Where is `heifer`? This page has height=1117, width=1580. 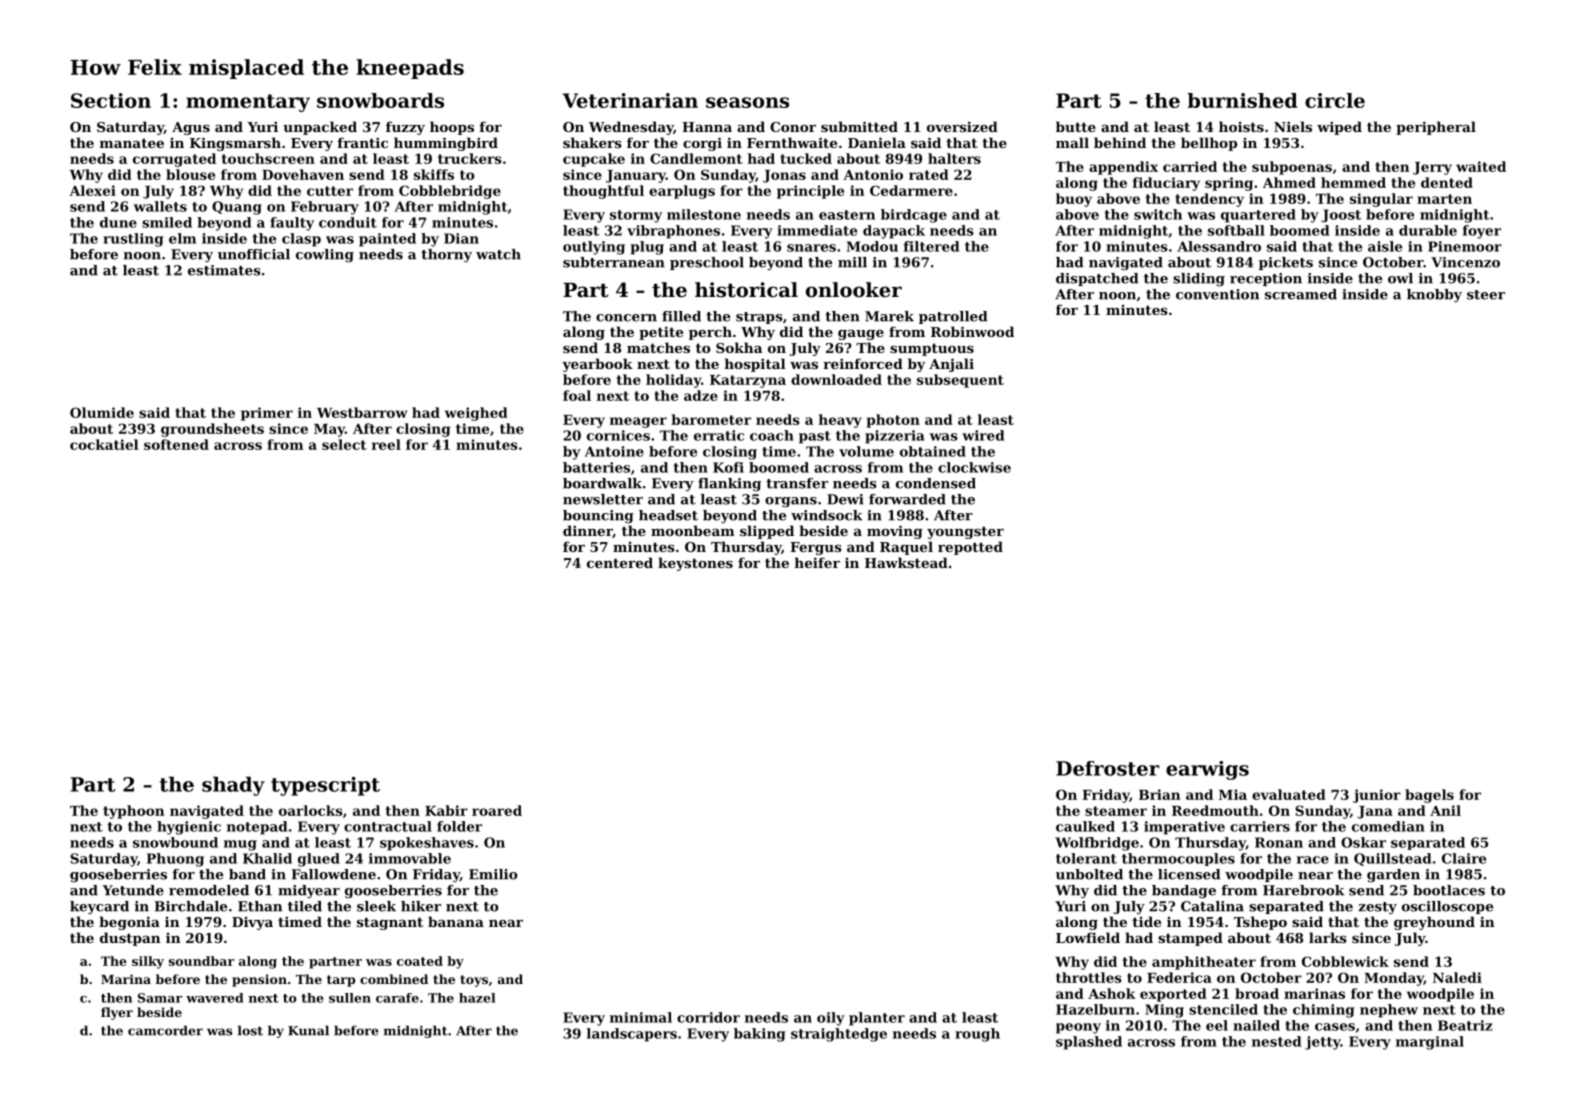 heifer is located at coordinates (817, 562).
